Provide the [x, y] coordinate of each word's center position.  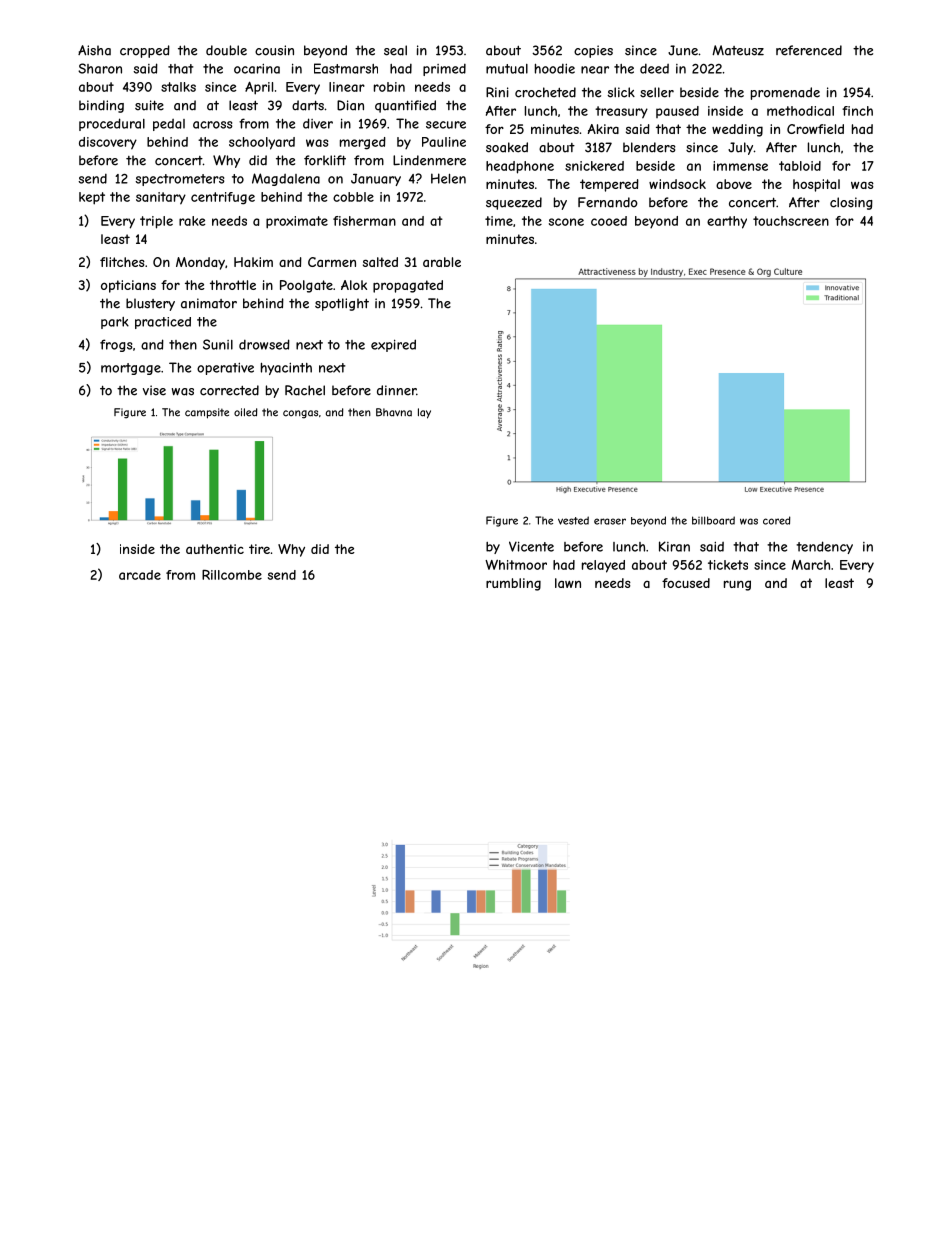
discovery [108, 143]
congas [300, 414]
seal [395, 50]
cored [777, 520]
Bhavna [394, 412]
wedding [737, 130]
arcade [140, 575]
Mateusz [738, 50]
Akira [603, 129]
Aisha [94, 50]
